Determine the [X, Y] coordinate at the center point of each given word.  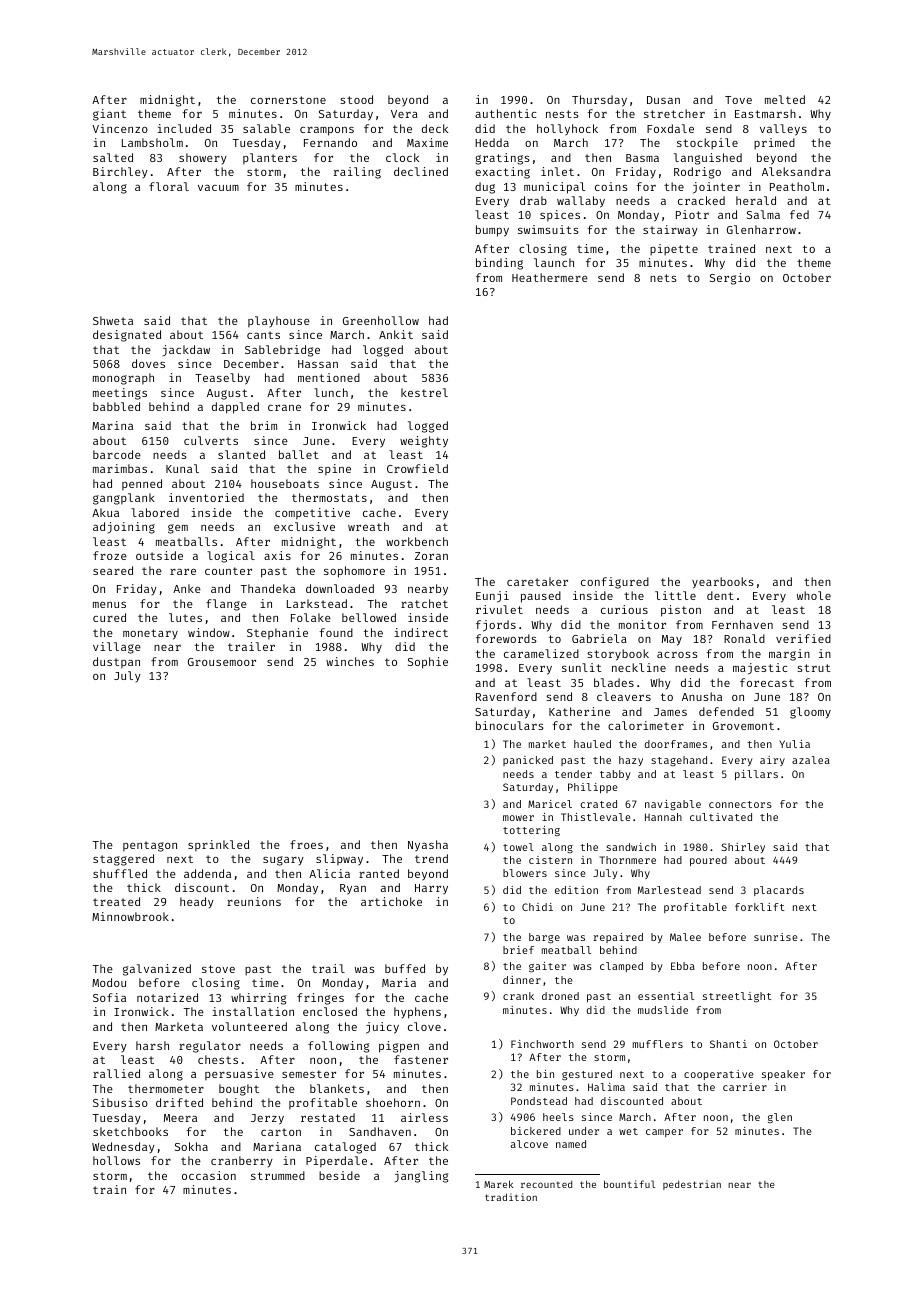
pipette [674, 250]
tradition [511, 1197]
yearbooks [723, 583]
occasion [209, 1175]
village [117, 648]
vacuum [218, 188]
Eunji [492, 597]
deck [435, 128]
